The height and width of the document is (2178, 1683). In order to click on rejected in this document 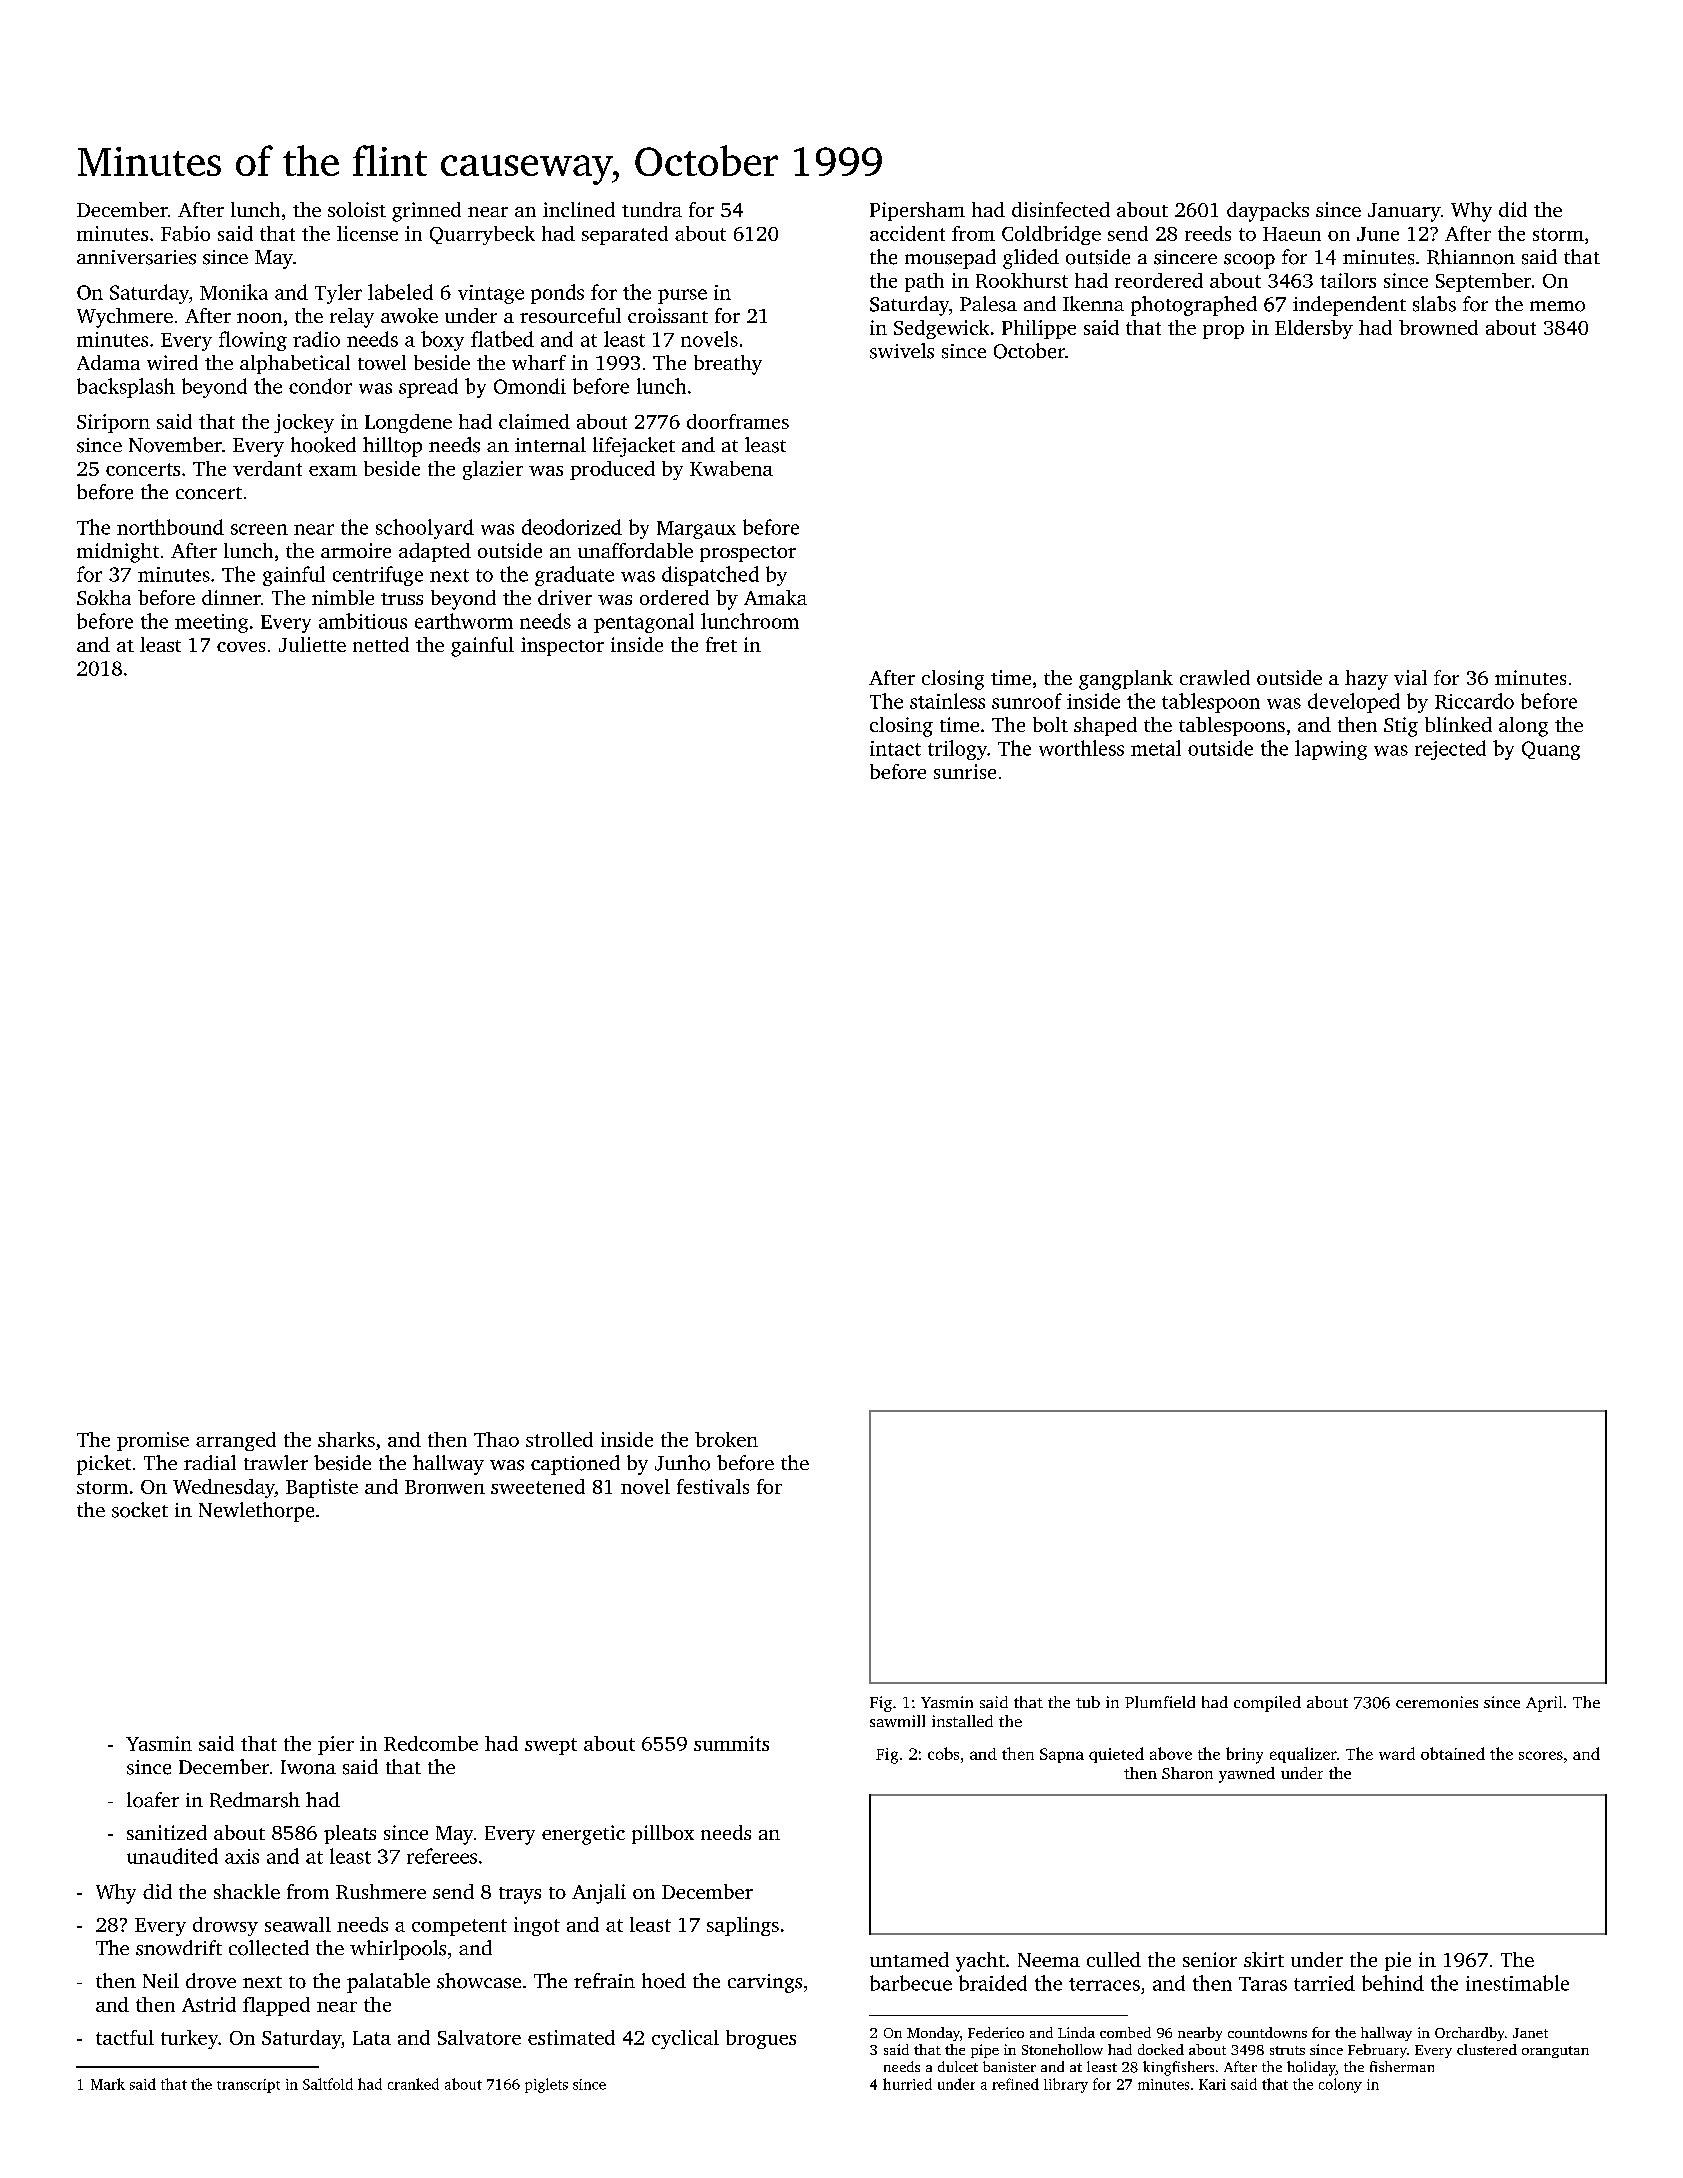, I will do `click(1450, 750)`.
